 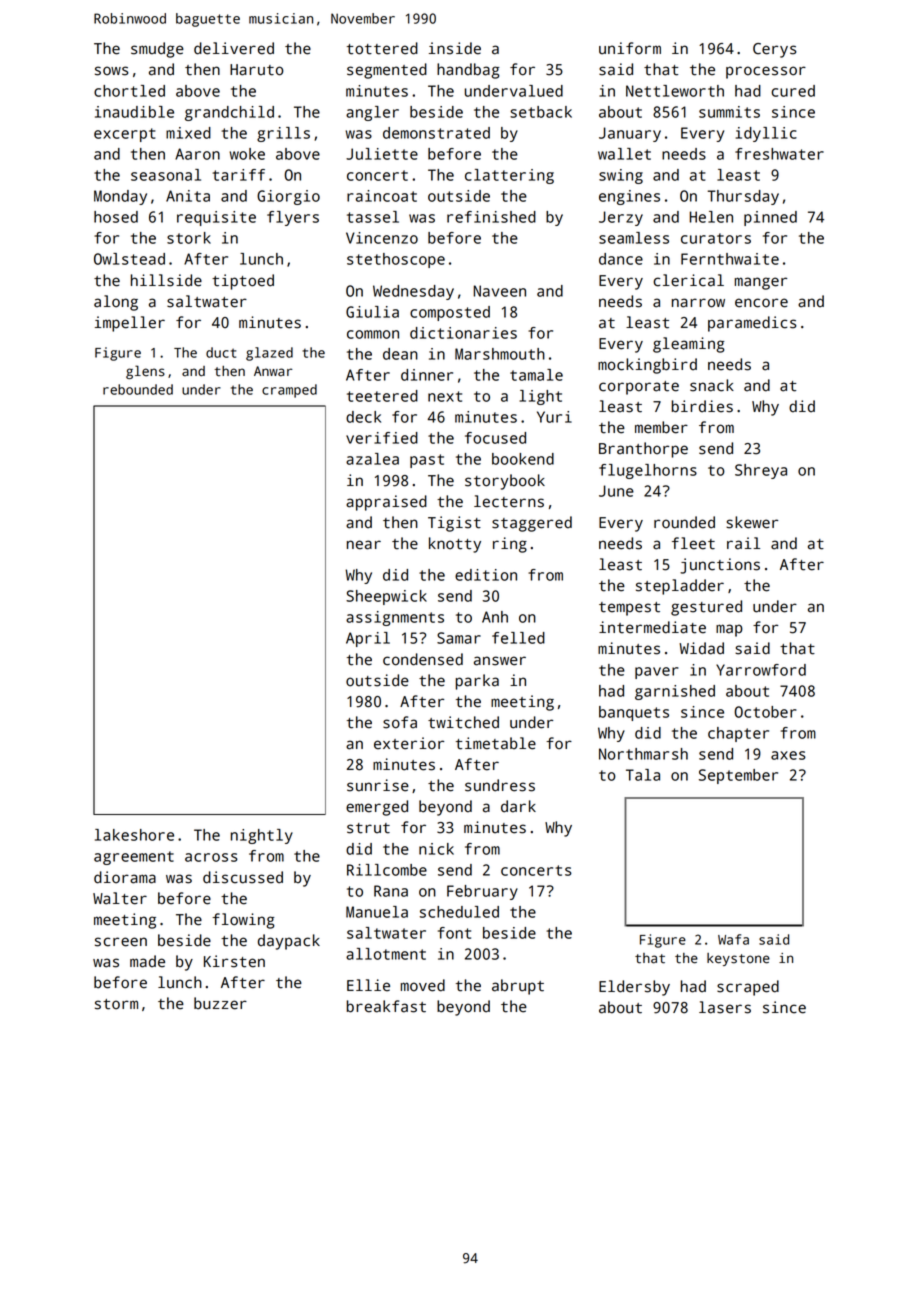 I want to click on delivered, so click(x=234, y=48).
